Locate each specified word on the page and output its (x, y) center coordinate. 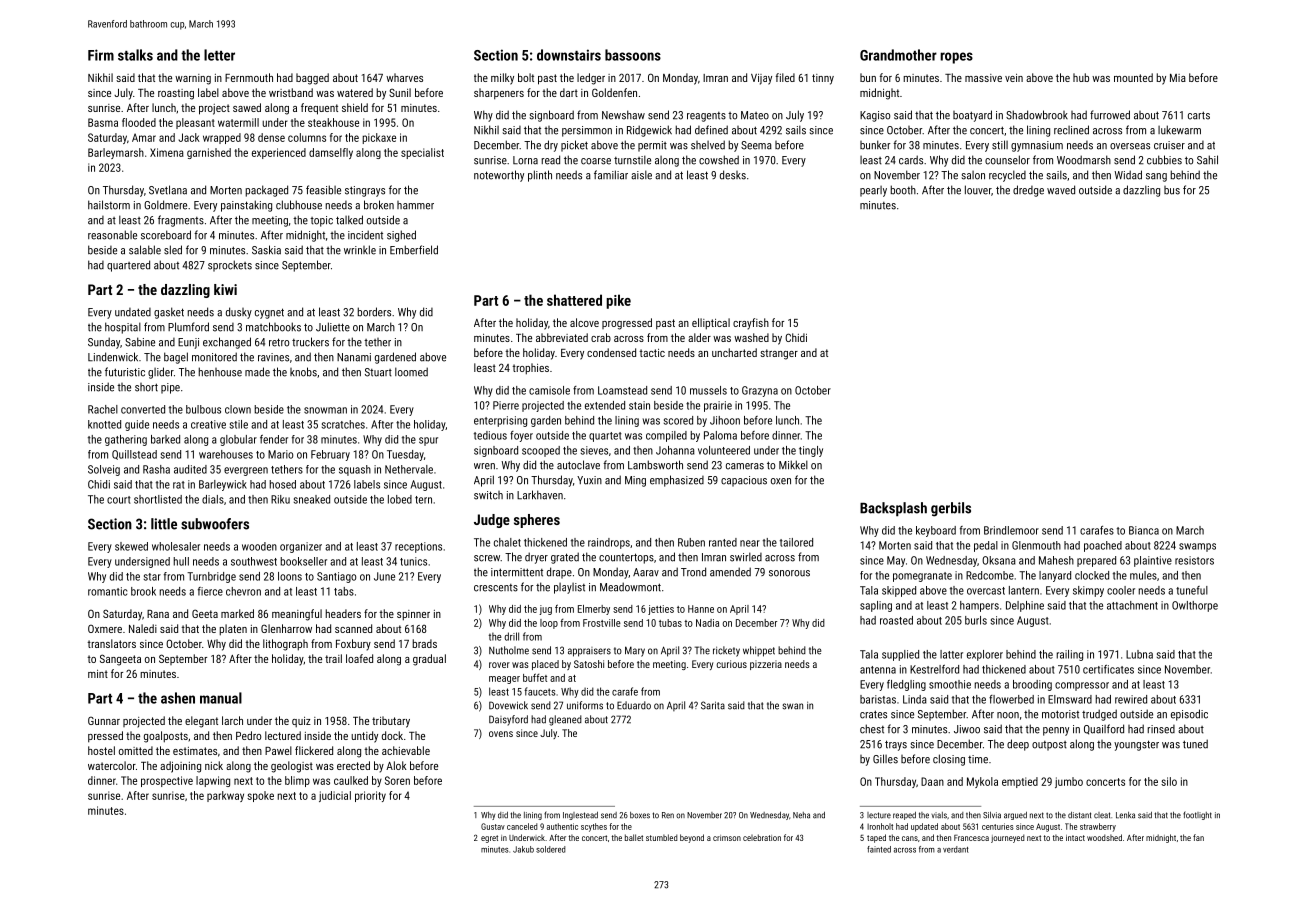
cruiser (1169, 145)
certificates (1108, 669)
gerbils (951, 509)
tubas (670, 623)
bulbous (203, 409)
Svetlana (168, 190)
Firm (101, 55)
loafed (359, 658)
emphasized (677, 481)
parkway (225, 796)
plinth (540, 176)
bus (1172, 190)
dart (569, 92)
